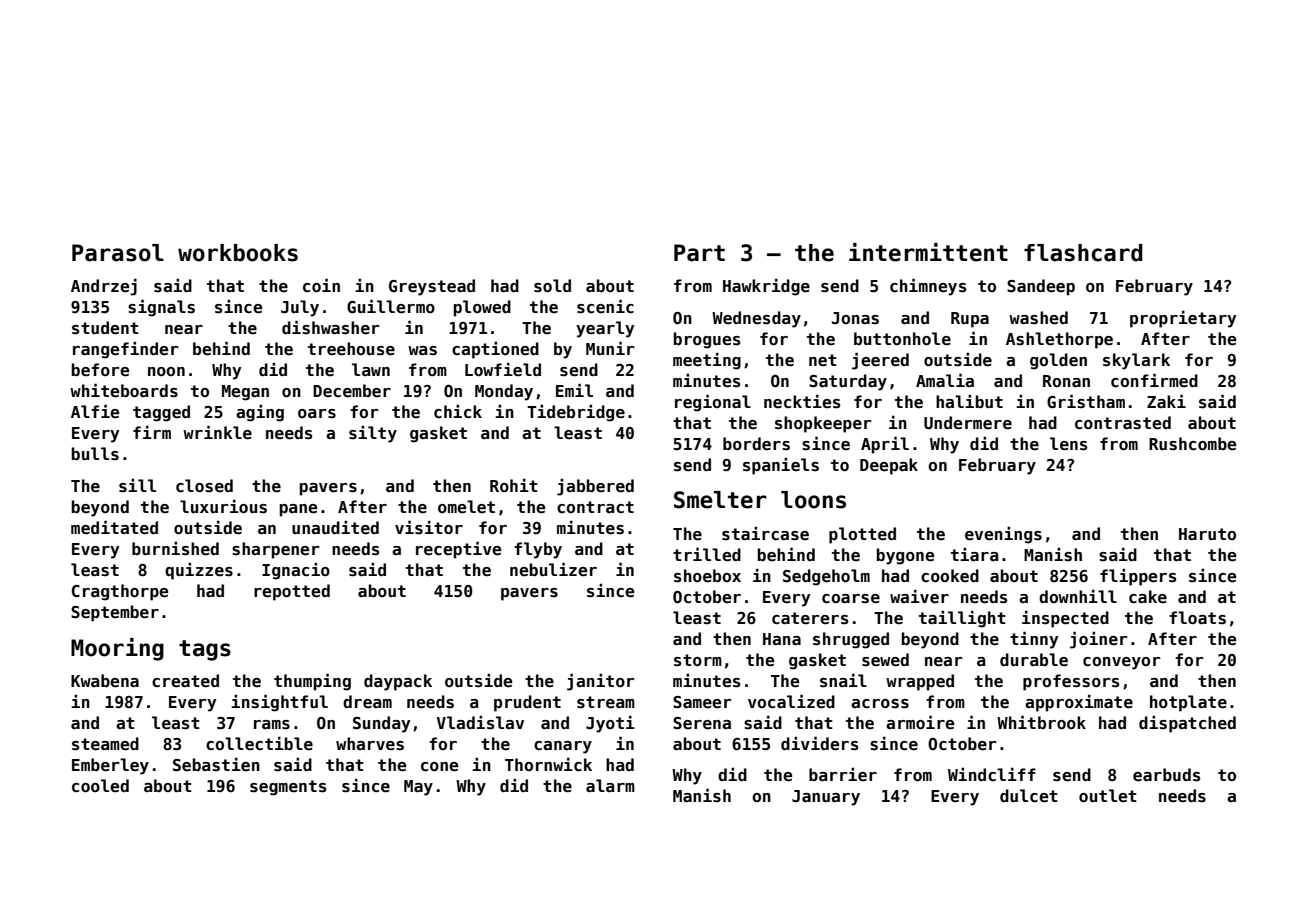 This screenshot has width=1308, height=924. I want to click on coin, so click(321, 285).
